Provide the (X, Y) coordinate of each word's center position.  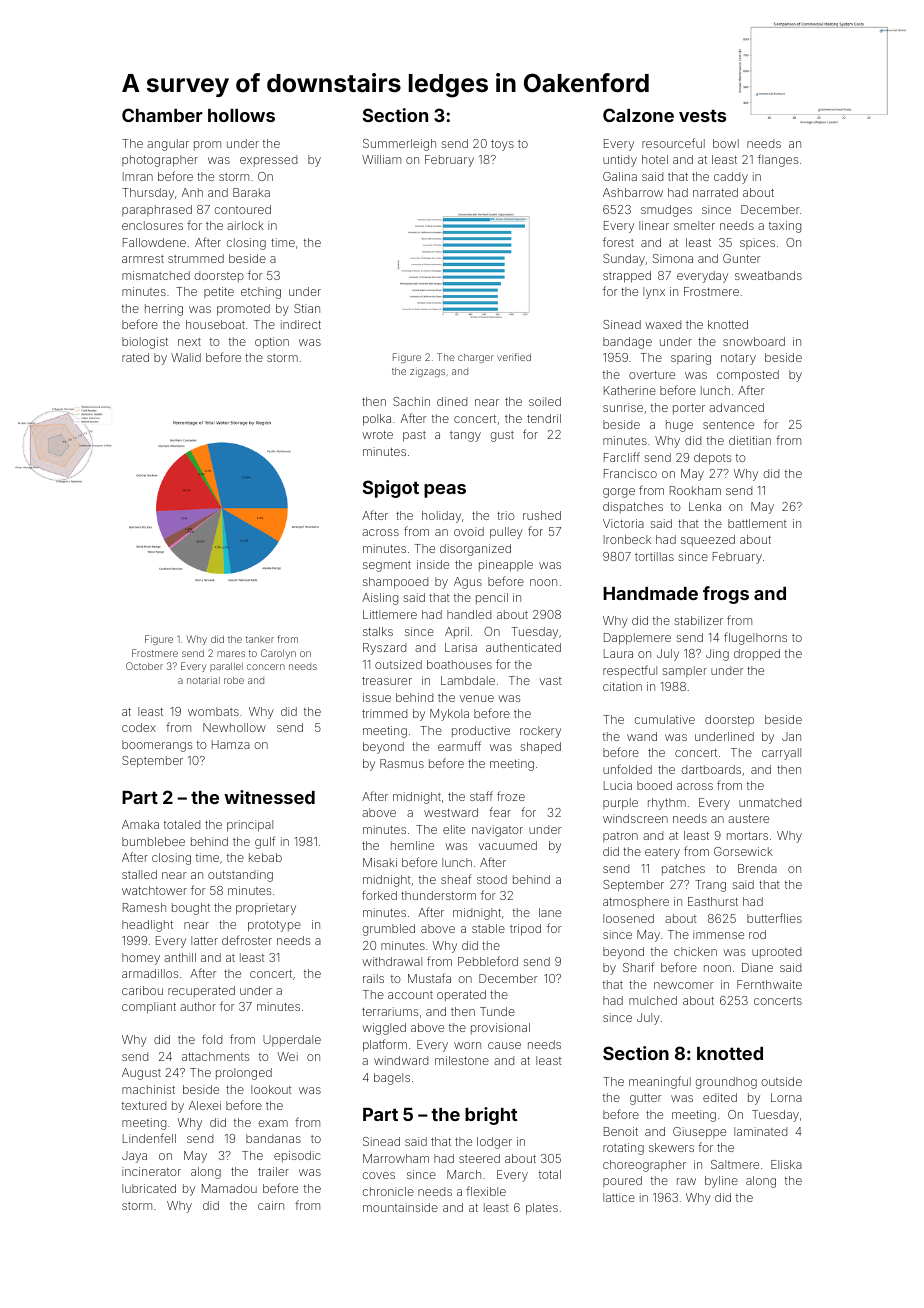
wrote (377, 435)
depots (712, 459)
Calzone (638, 115)
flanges (778, 160)
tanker (260, 639)
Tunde (497, 1011)
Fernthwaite (769, 984)
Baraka (251, 192)
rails (373, 978)
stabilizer (698, 620)
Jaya (134, 1157)
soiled (545, 401)
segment (387, 566)
